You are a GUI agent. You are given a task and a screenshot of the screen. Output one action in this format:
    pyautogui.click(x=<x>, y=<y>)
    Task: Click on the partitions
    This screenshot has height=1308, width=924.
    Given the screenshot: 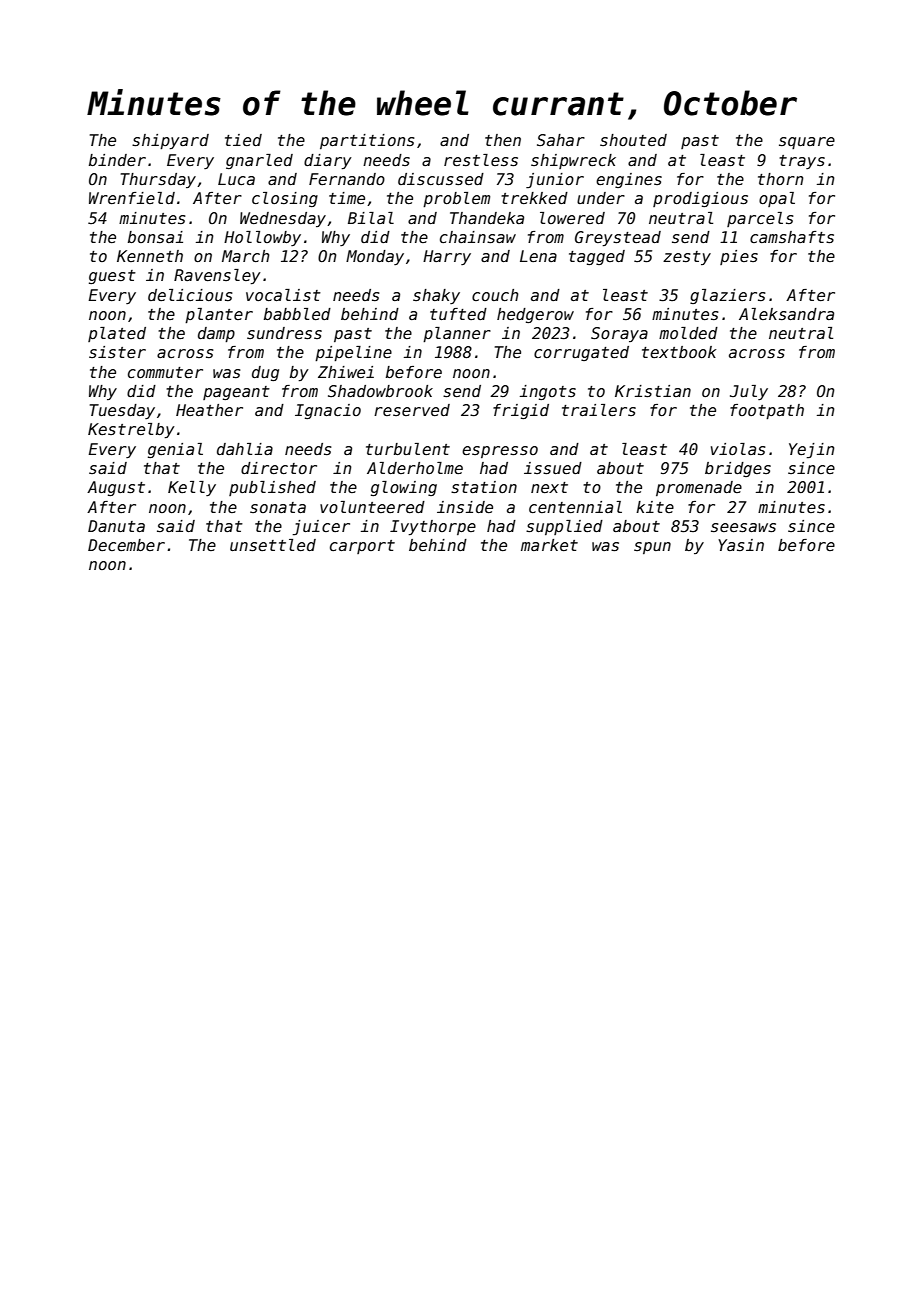 What is the action you would take?
    pyautogui.click(x=367, y=141)
